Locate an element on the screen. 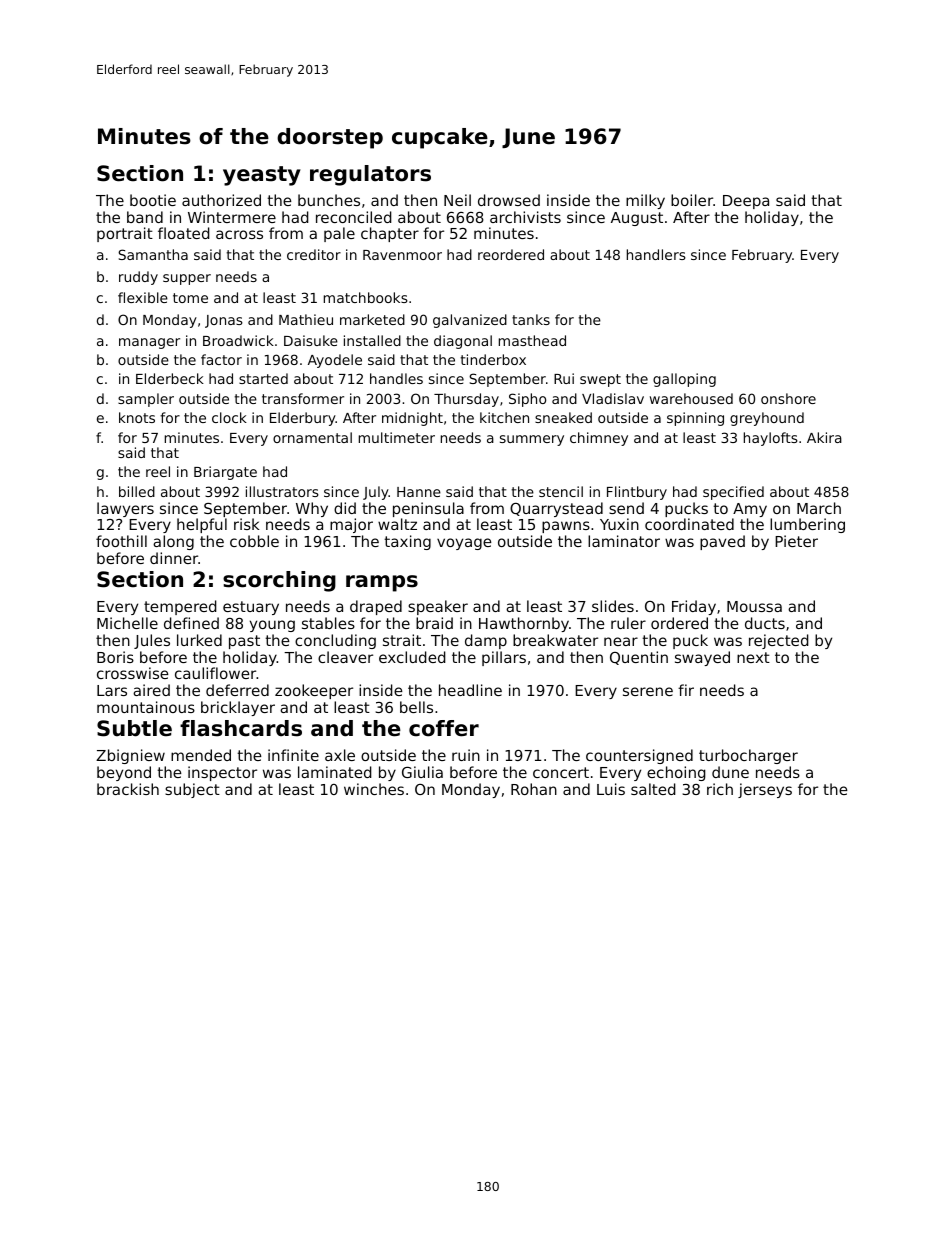 Image resolution: width=952 pixels, height=1233 pixels. boiler is located at coordinates (692, 200).
